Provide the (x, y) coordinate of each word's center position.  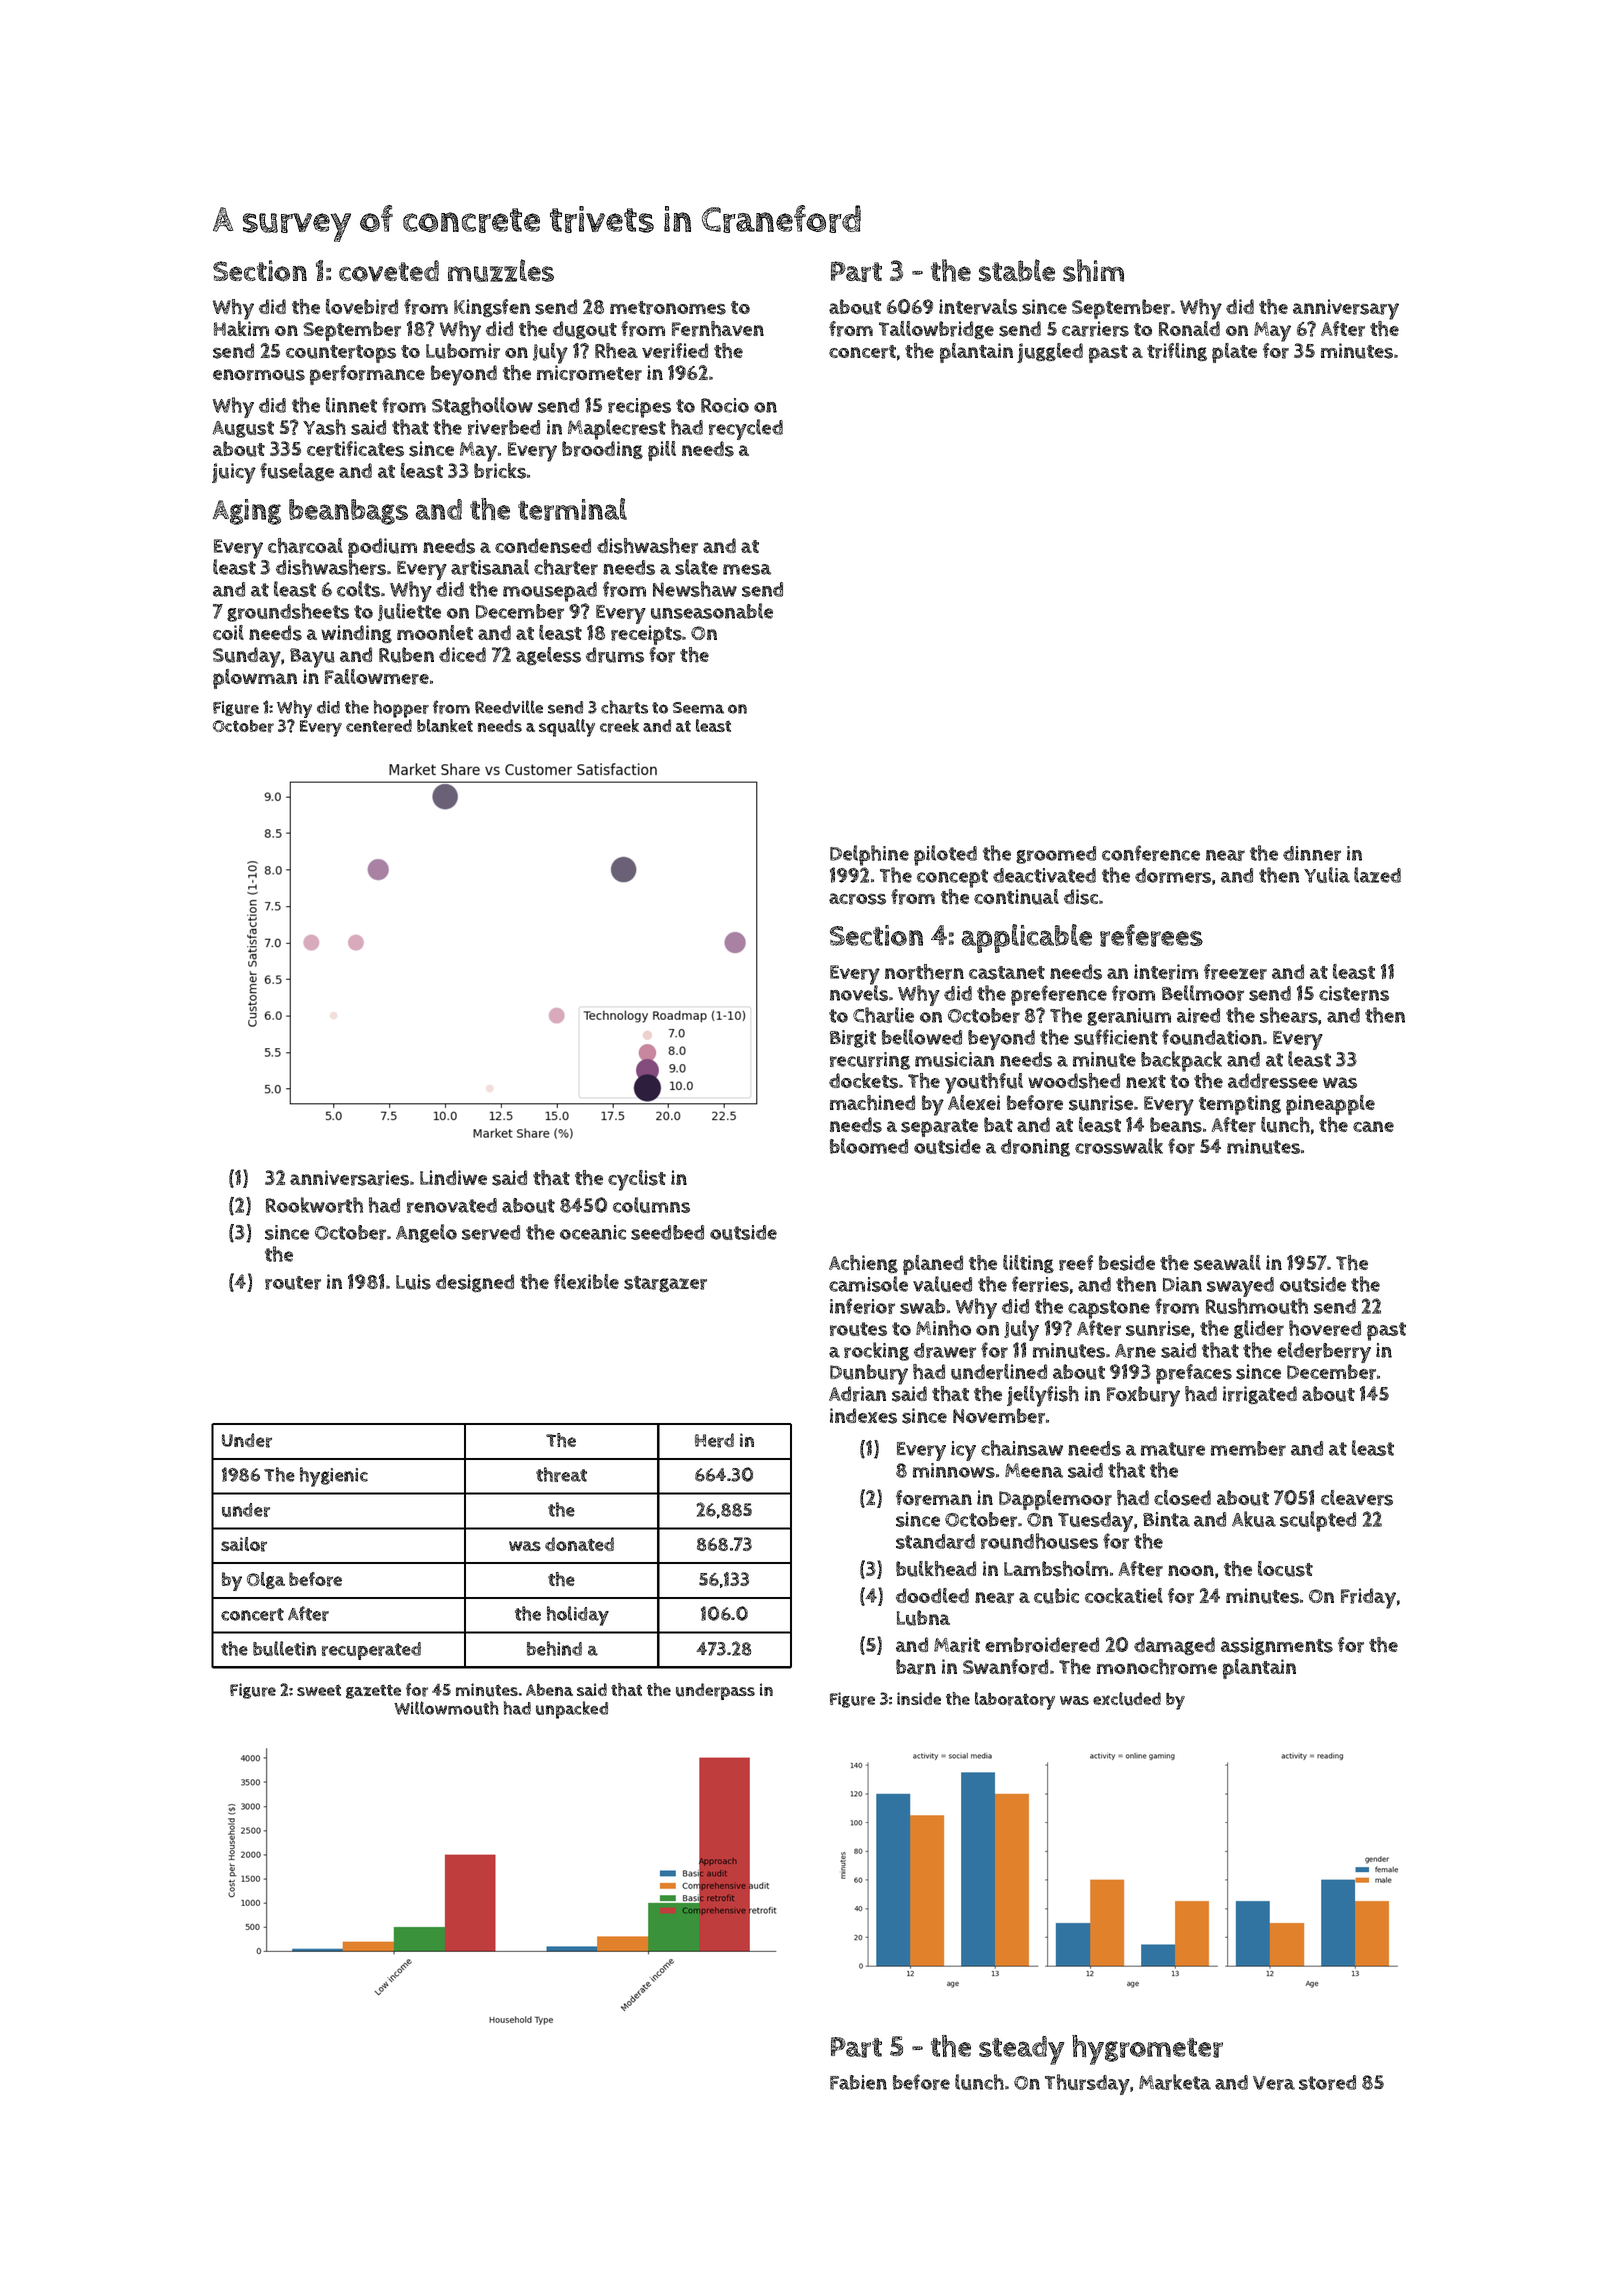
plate (1234, 353)
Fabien (858, 2082)
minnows (954, 1470)
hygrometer (1147, 2050)
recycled (746, 429)
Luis (413, 1282)
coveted (389, 271)
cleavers (1357, 1498)
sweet (319, 1690)
